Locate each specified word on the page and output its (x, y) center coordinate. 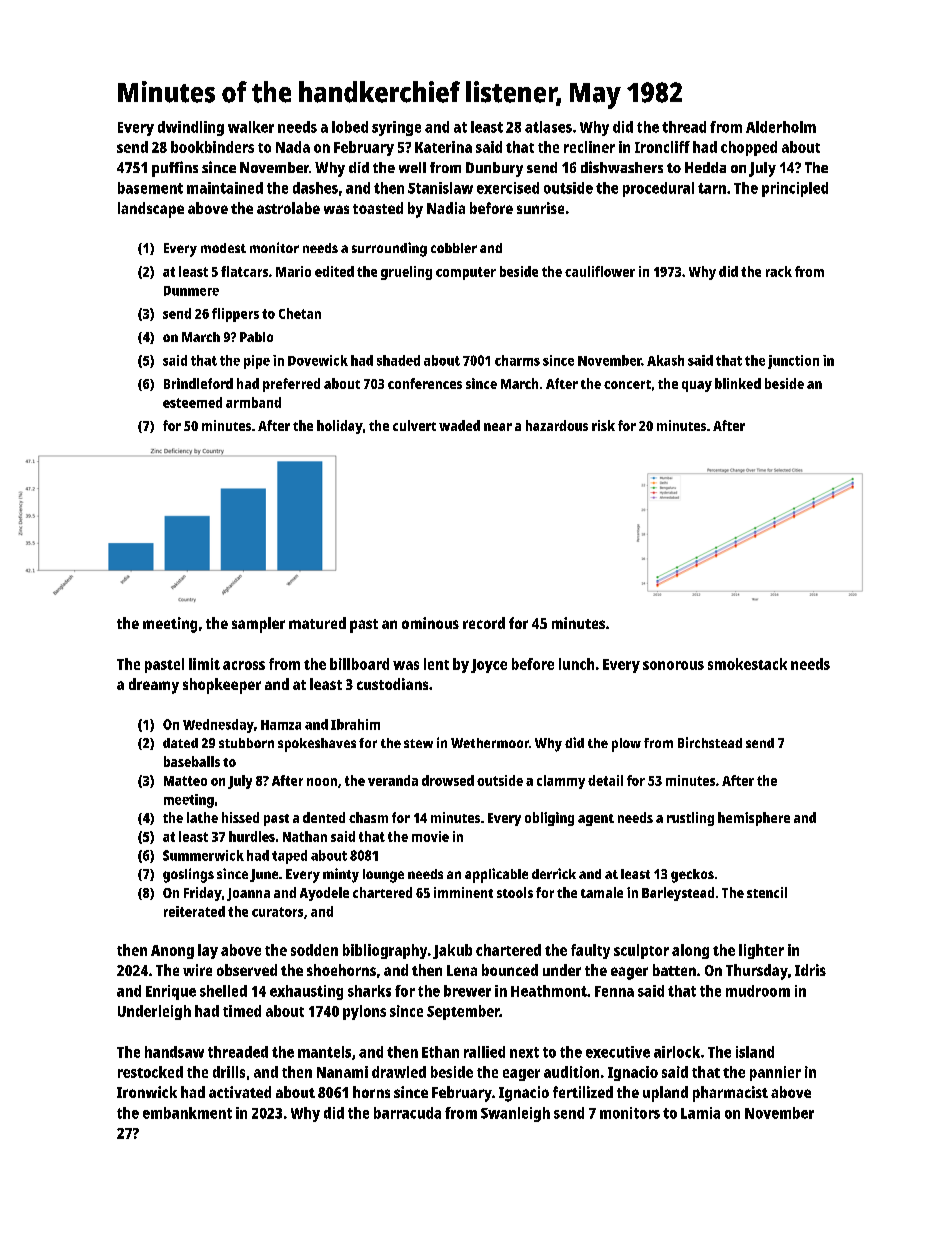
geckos (692, 876)
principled (795, 189)
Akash (665, 360)
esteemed (192, 402)
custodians (392, 684)
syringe (396, 128)
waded (459, 425)
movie (430, 836)
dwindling (191, 128)
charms (517, 360)
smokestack (747, 664)
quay (697, 386)
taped (289, 857)
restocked (150, 1072)
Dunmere (191, 291)
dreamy (154, 686)
